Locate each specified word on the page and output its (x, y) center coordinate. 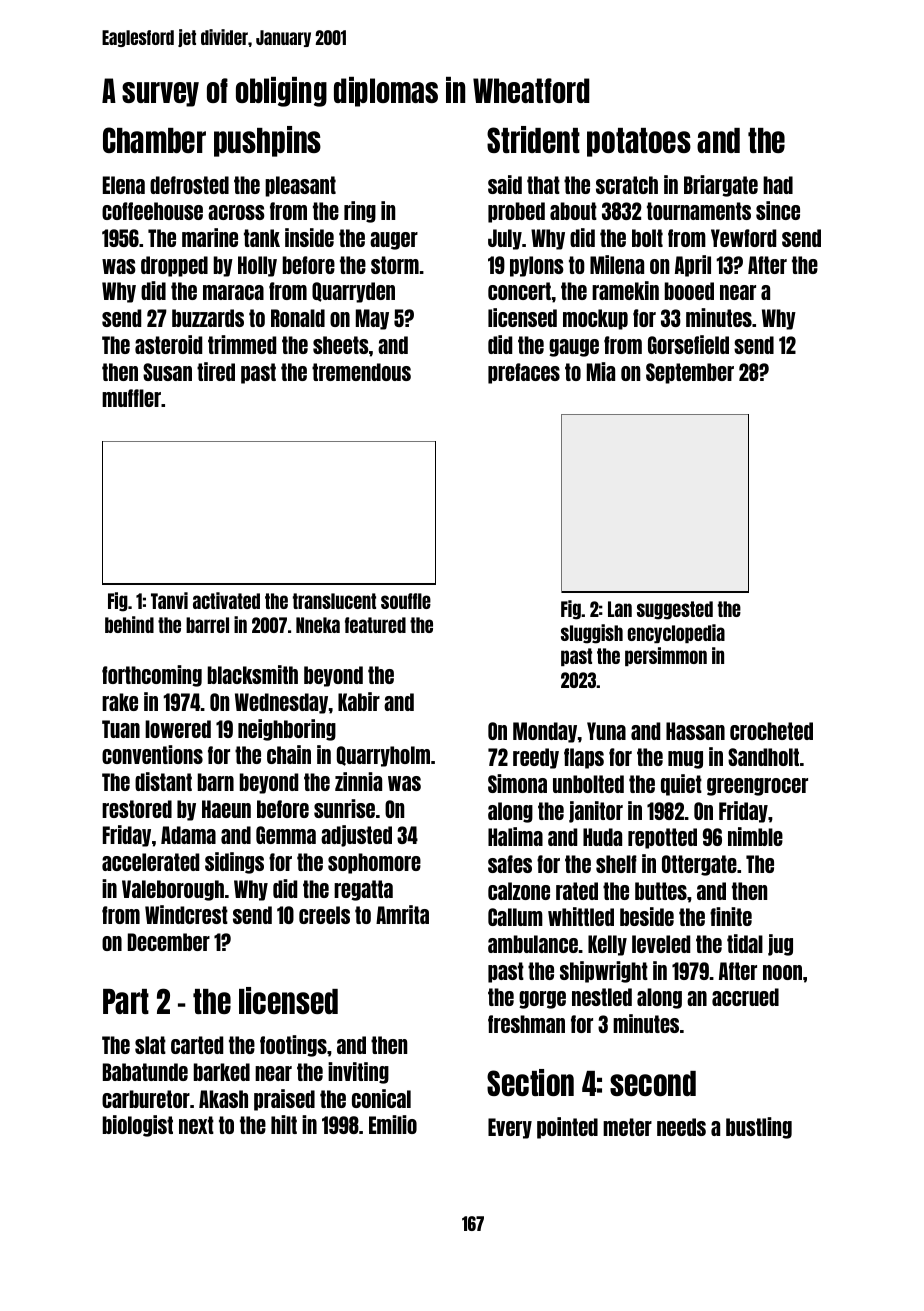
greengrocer (757, 787)
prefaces (524, 373)
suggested (675, 610)
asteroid (168, 344)
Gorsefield (688, 344)
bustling (759, 1128)
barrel (207, 625)
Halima (515, 836)
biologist (138, 1126)
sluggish (592, 634)
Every (510, 1128)
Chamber (154, 140)
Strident (533, 139)
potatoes (639, 142)
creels (324, 915)
